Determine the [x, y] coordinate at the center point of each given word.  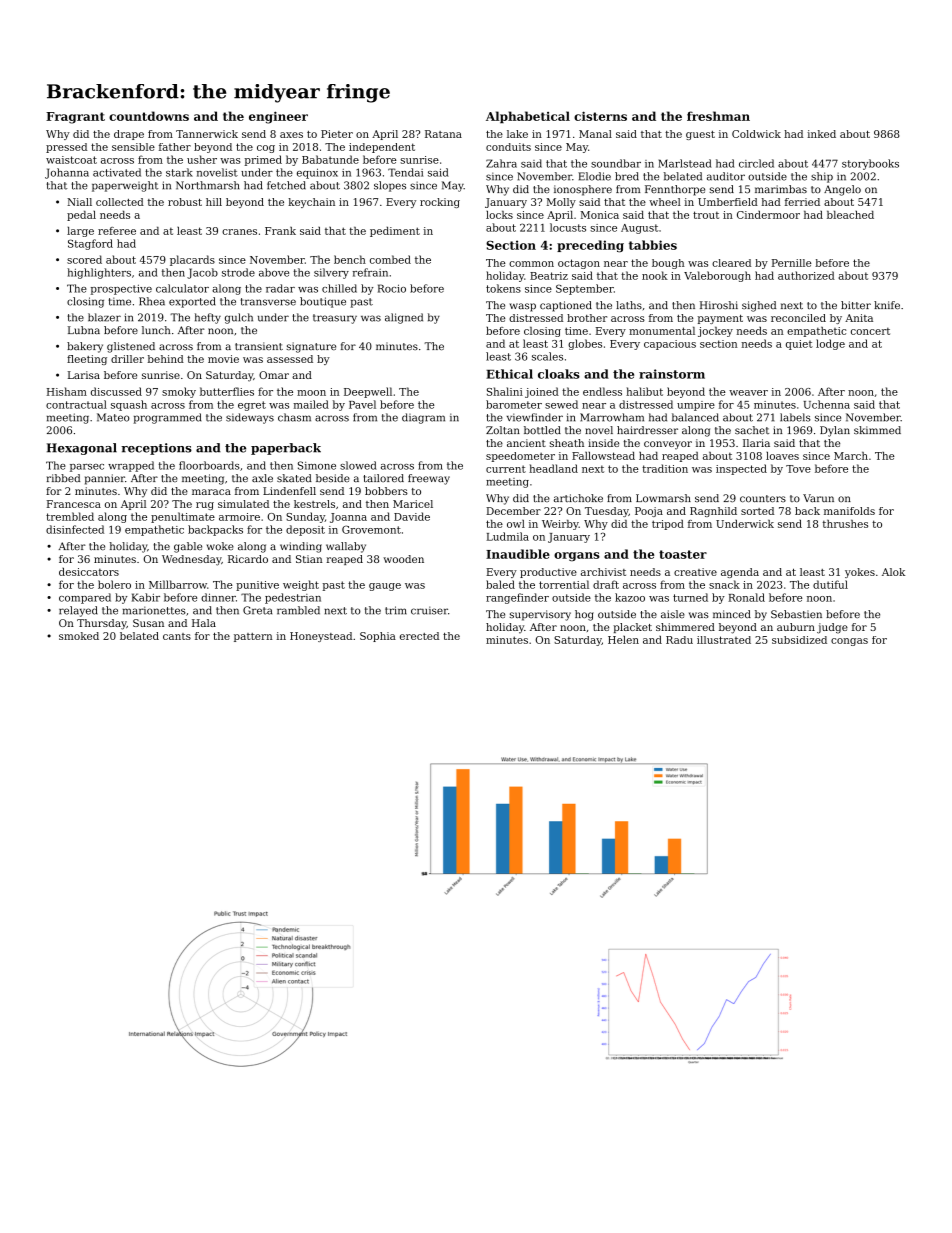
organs [577, 557]
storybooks [870, 164]
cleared [731, 263]
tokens [503, 288]
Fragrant [75, 118]
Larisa [84, 375]
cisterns [600, 116]
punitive [257, 586]
